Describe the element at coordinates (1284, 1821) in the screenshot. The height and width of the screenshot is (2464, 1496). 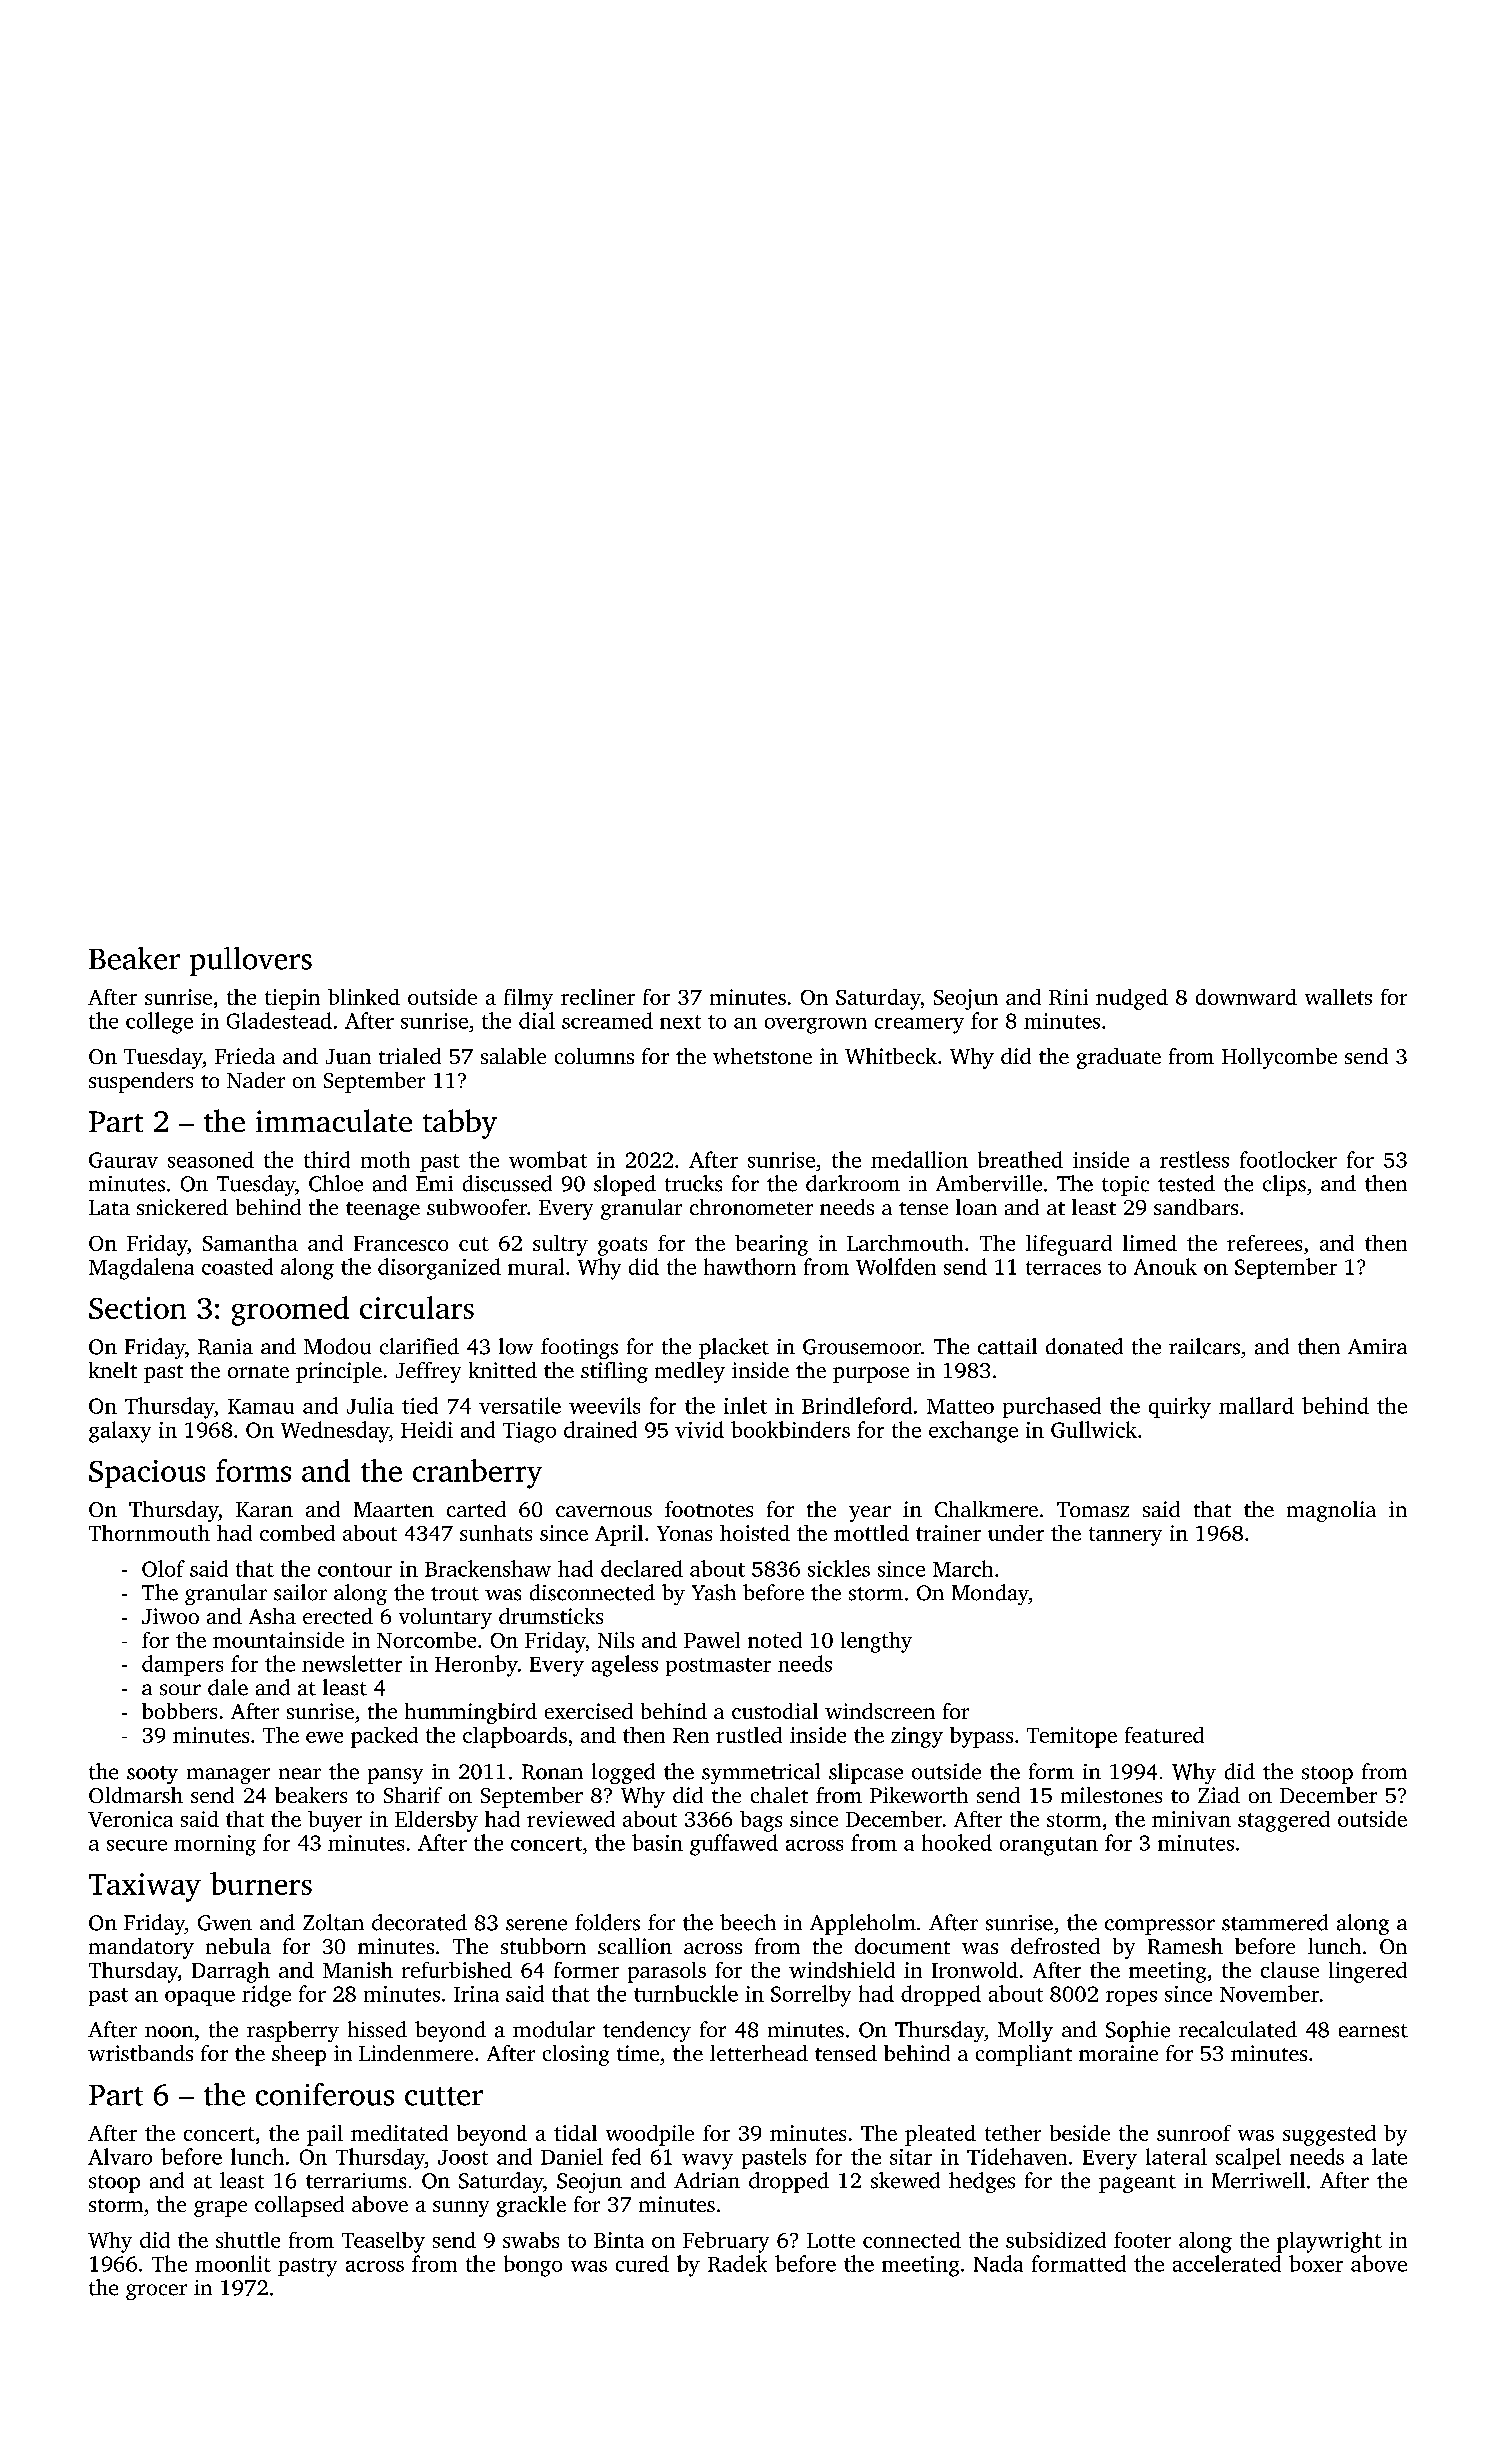
I see `staggered` at that location.
